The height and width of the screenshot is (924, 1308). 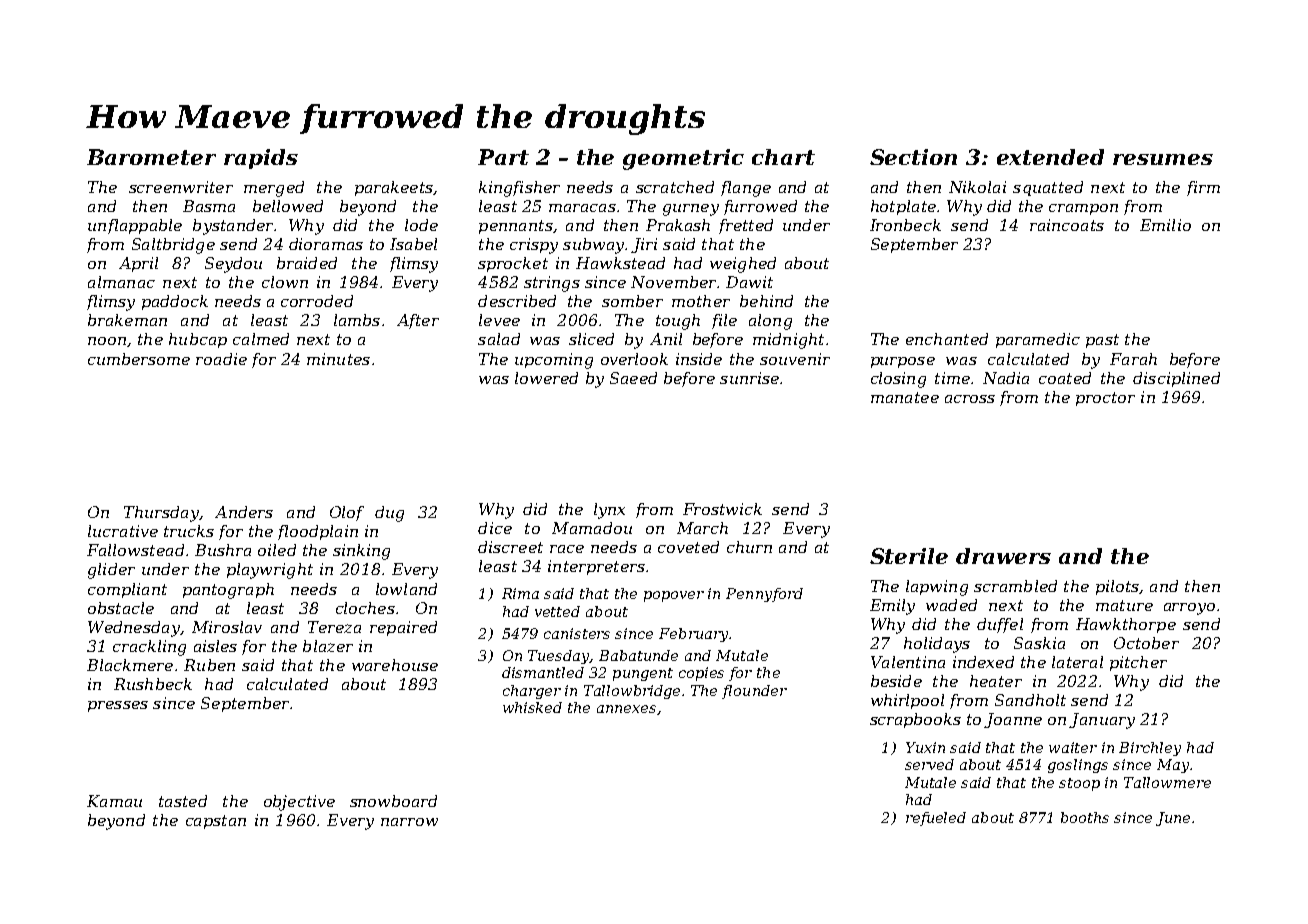 What do you see at coordinates (909, 556) in the screenshot?
I see `Sterile` at bounding box center [909, 556].
